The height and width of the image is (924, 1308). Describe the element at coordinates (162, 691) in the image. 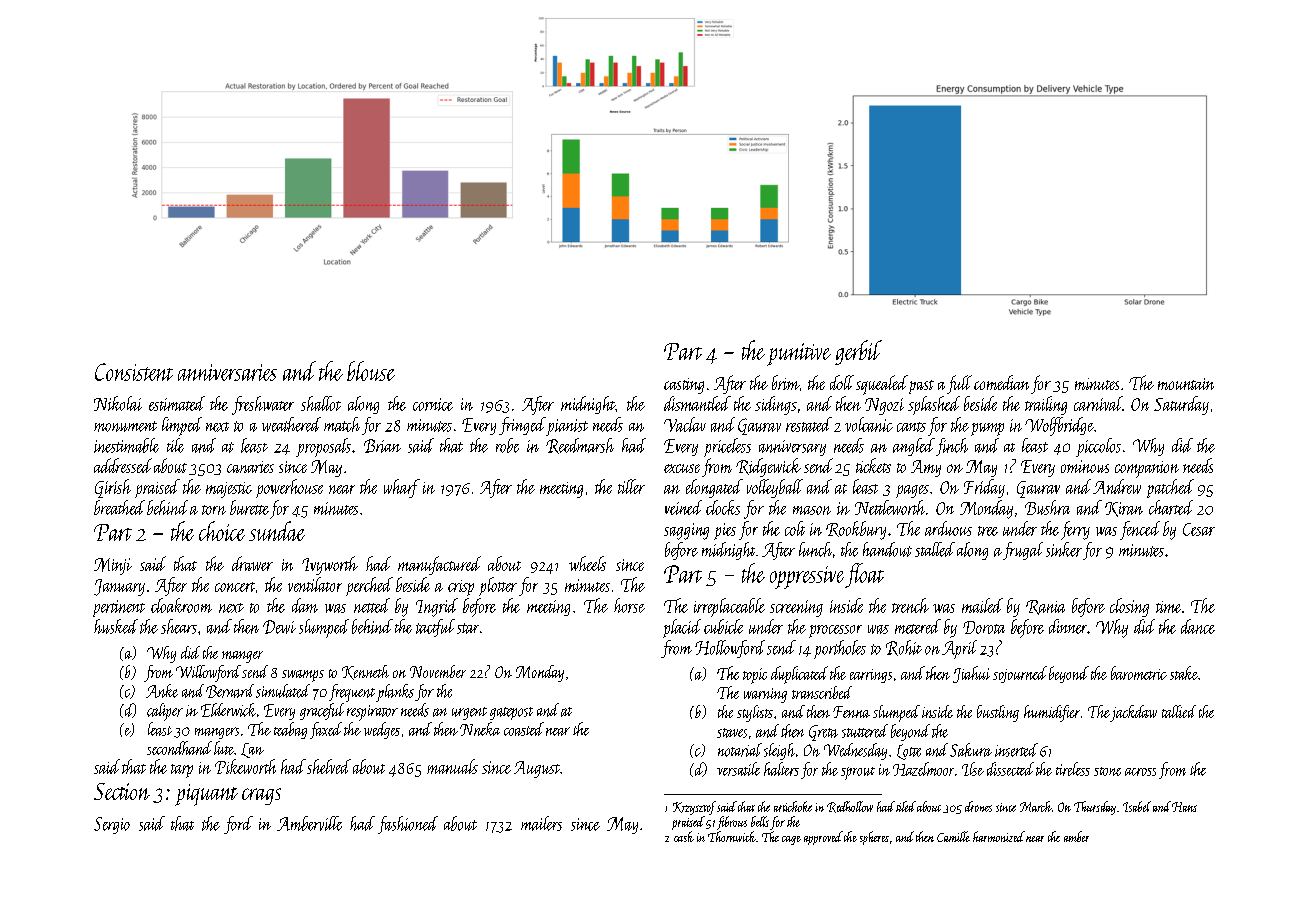

I see `Anke` at that location.
